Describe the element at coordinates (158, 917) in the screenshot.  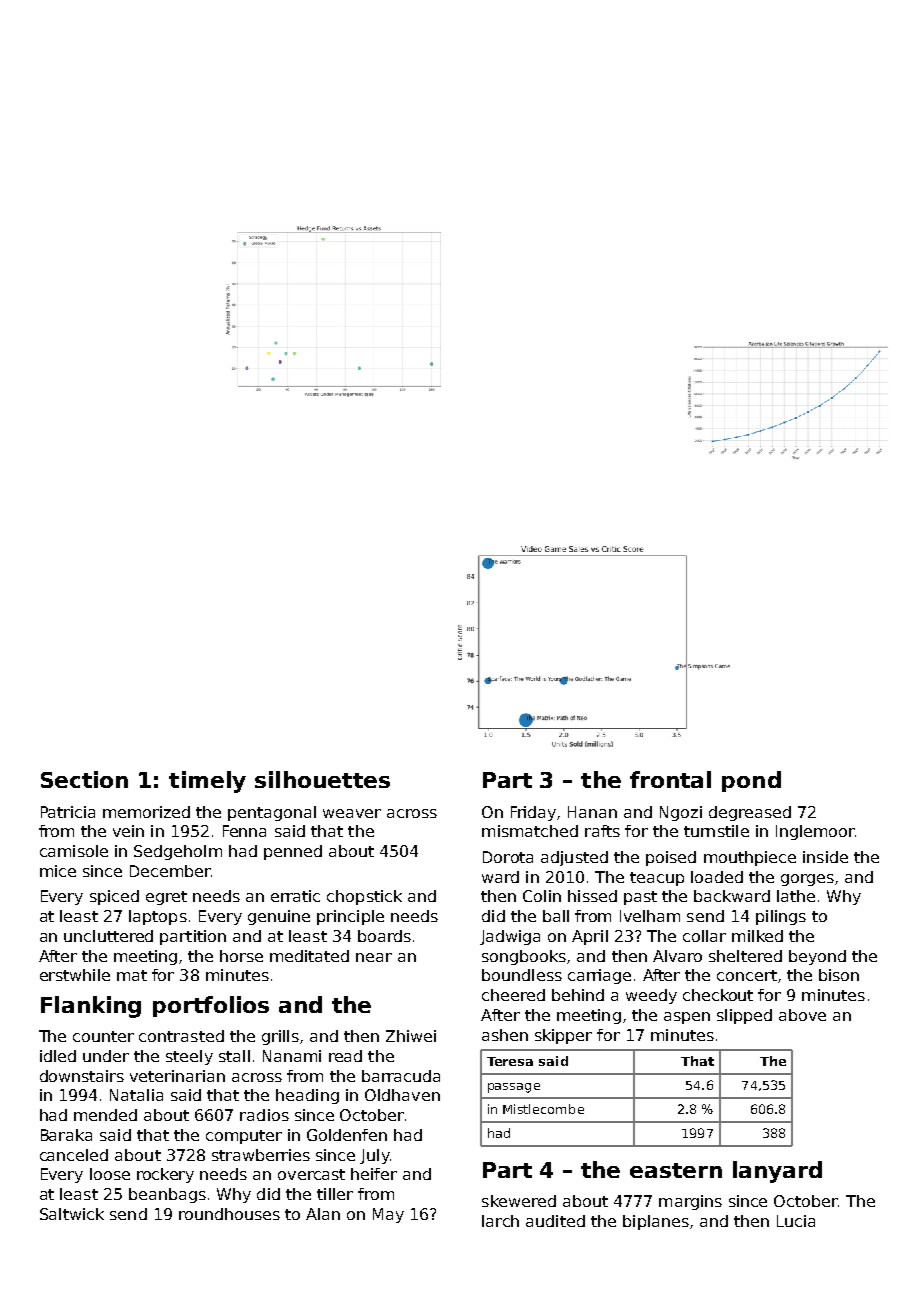
I see `laptops` at that location.
